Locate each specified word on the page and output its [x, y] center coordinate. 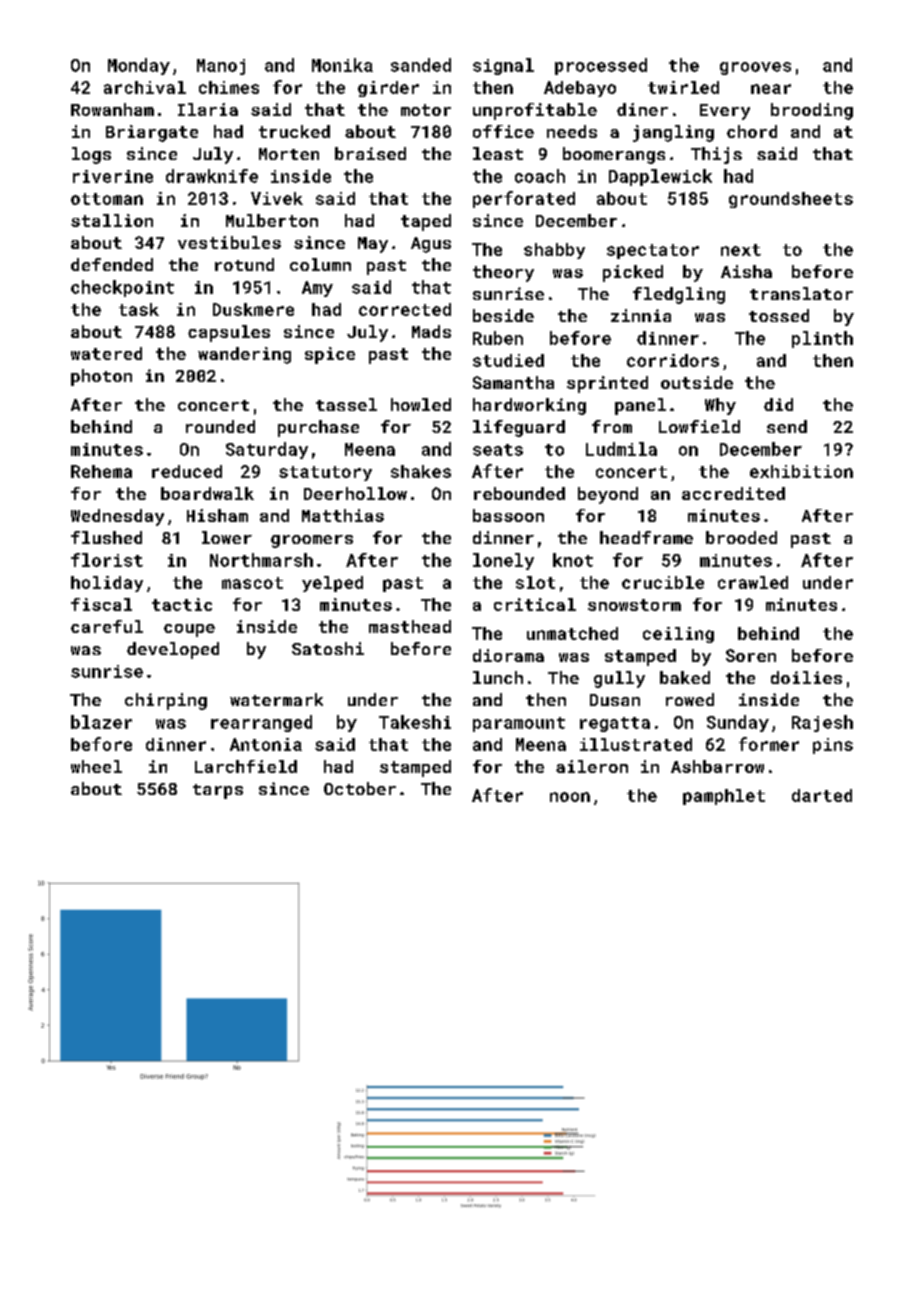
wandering [244, 355]
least [498, 153]
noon [570, 797]
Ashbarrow [717, 766]
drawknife [212, 176]
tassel [346, 404]
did [778, 404]
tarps [218, 791]
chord [752, 131]
